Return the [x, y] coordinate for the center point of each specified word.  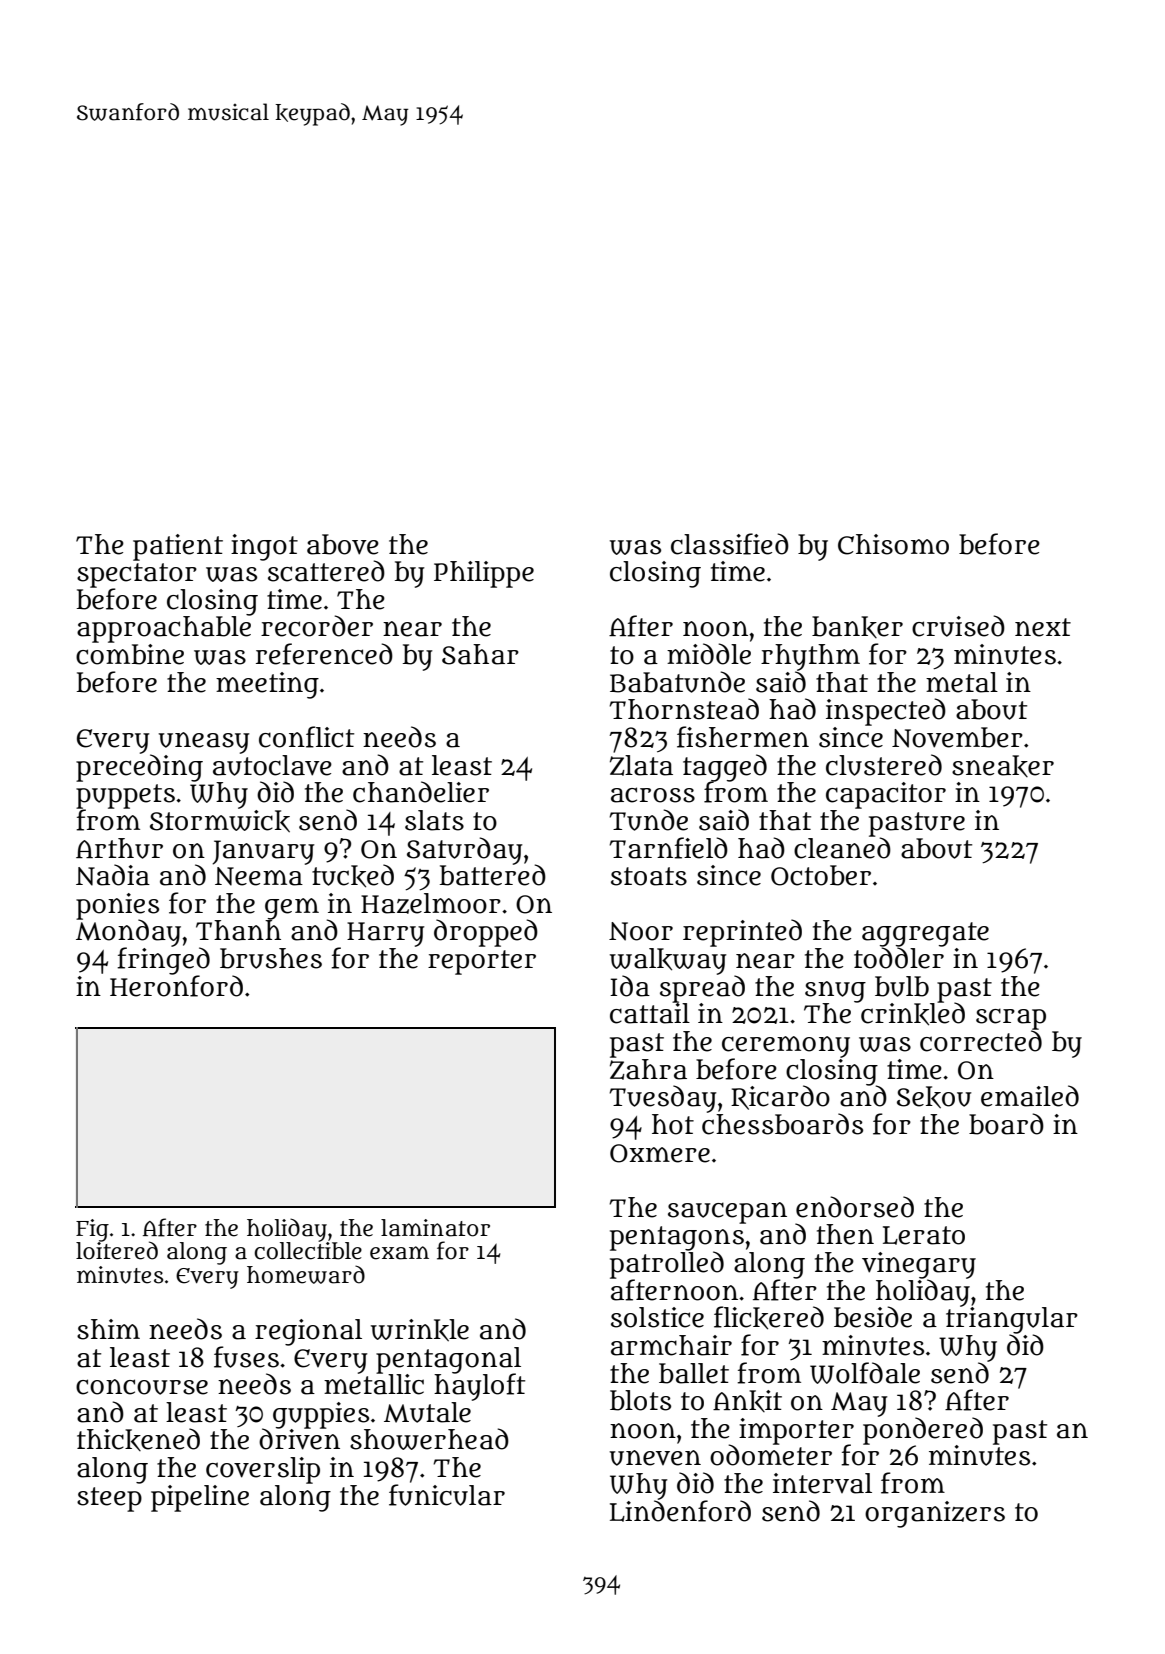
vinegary [919, 1265]
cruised [958, 626]
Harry [385, 934]
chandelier [421, 792]
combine [130, 654]
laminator [435, 1228]
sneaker [1003, 766]
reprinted [742, 933]
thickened [138, 1439]
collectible [308, 1251]
